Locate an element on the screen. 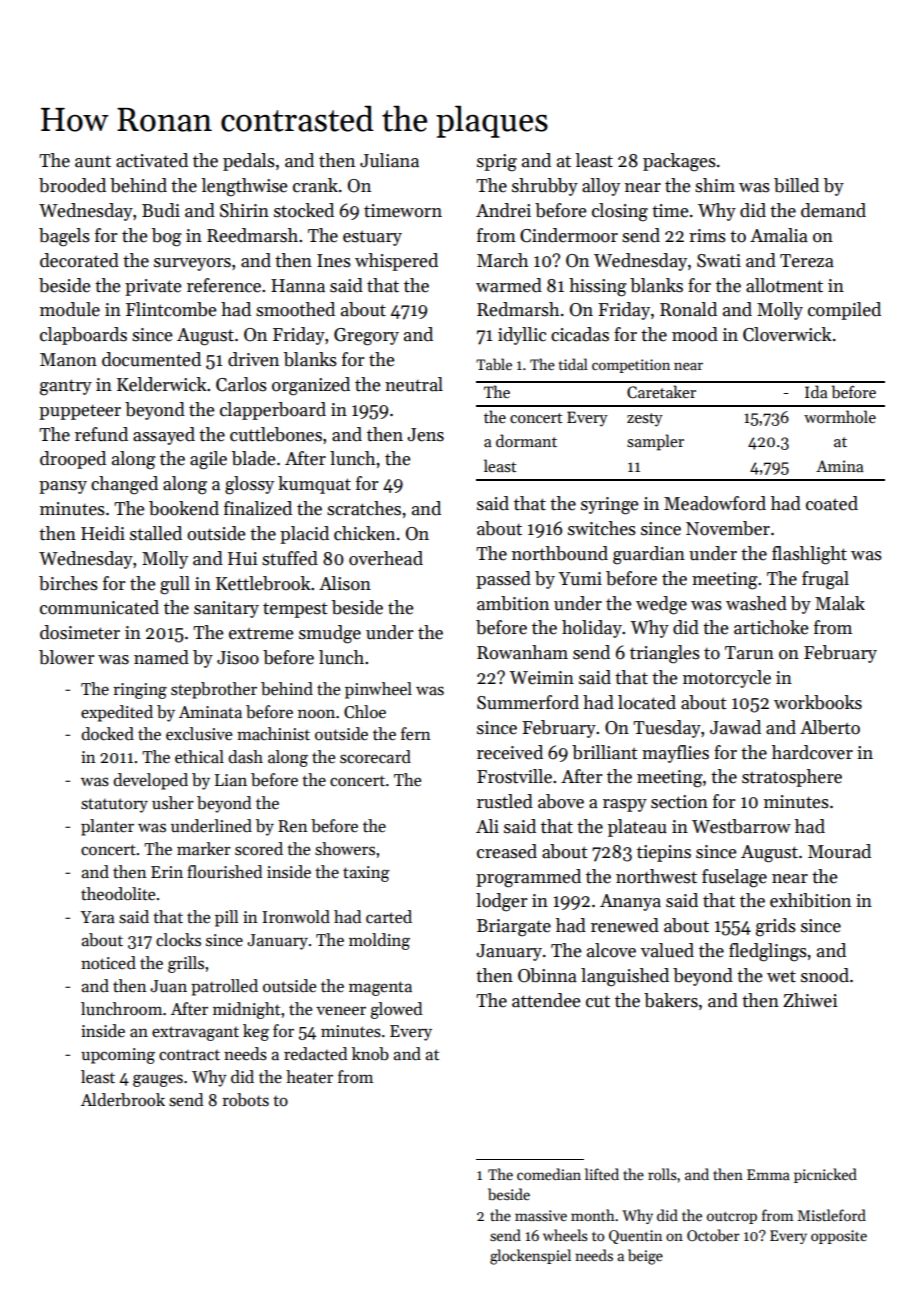 Image resolution: width=924 pixels, height=1308 pixels. Yara is located at coordinates (97, 917).
